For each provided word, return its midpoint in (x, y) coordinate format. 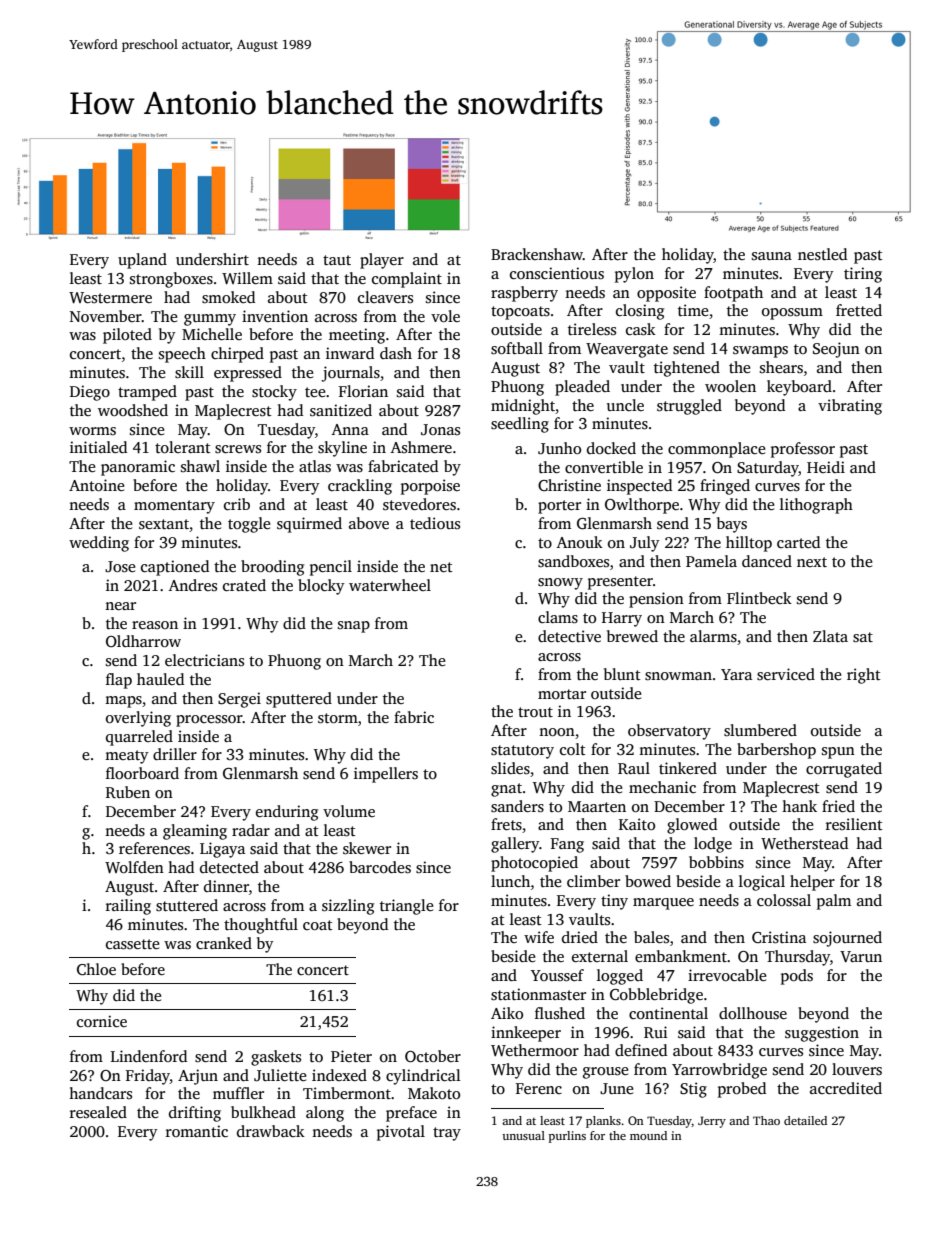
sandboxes (573, 561)
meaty (127, 757)
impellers (386, 775)
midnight (523, 407)
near (120, 606)
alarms (713, 636)
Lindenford (149, 1056)
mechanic (662, 787)
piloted (127, 336)
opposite (666, 294)
